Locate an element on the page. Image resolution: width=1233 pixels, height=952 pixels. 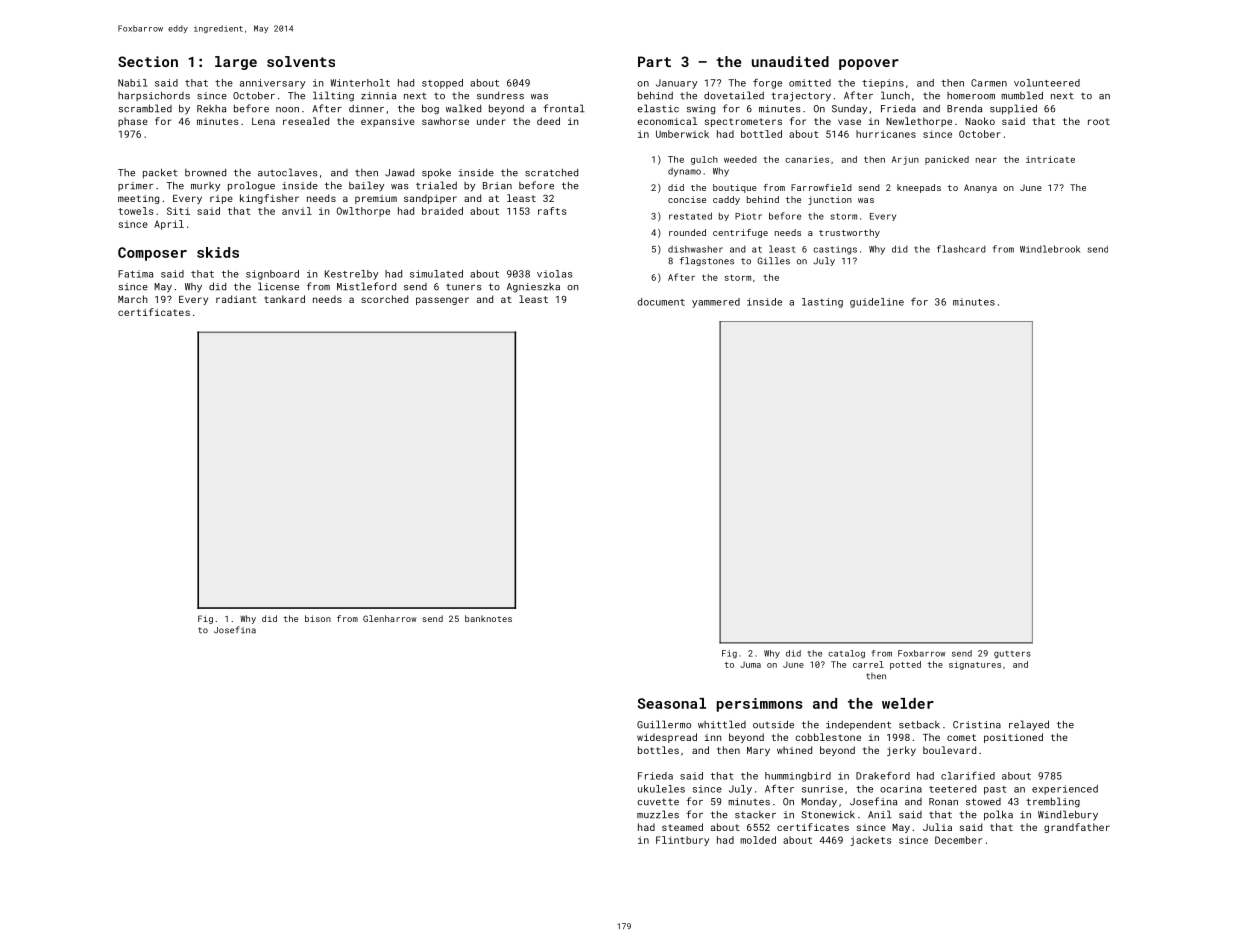
Mary is located at coordinates (758, 751).
